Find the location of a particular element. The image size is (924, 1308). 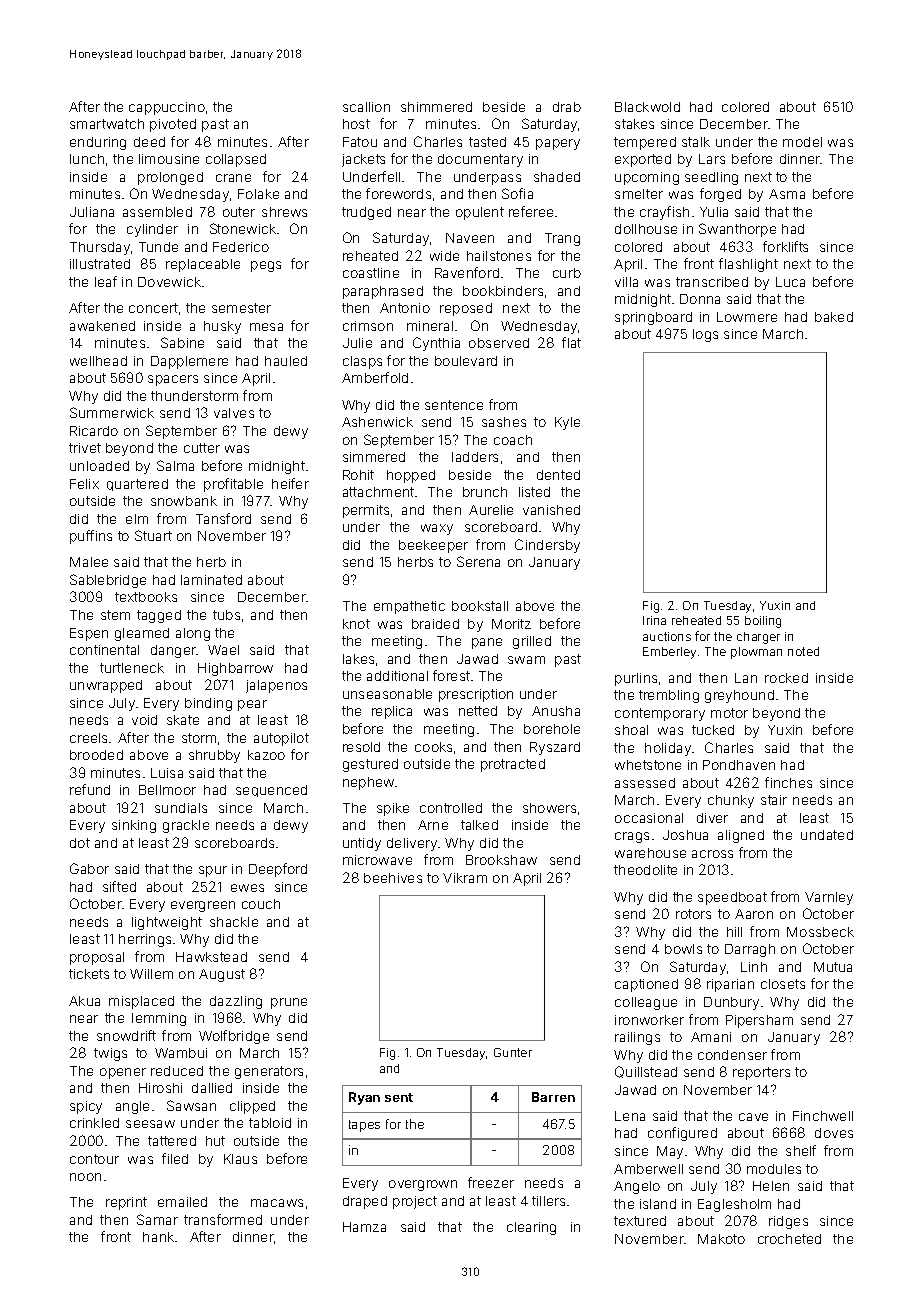

rocked is located at coordinates (786, 678).
